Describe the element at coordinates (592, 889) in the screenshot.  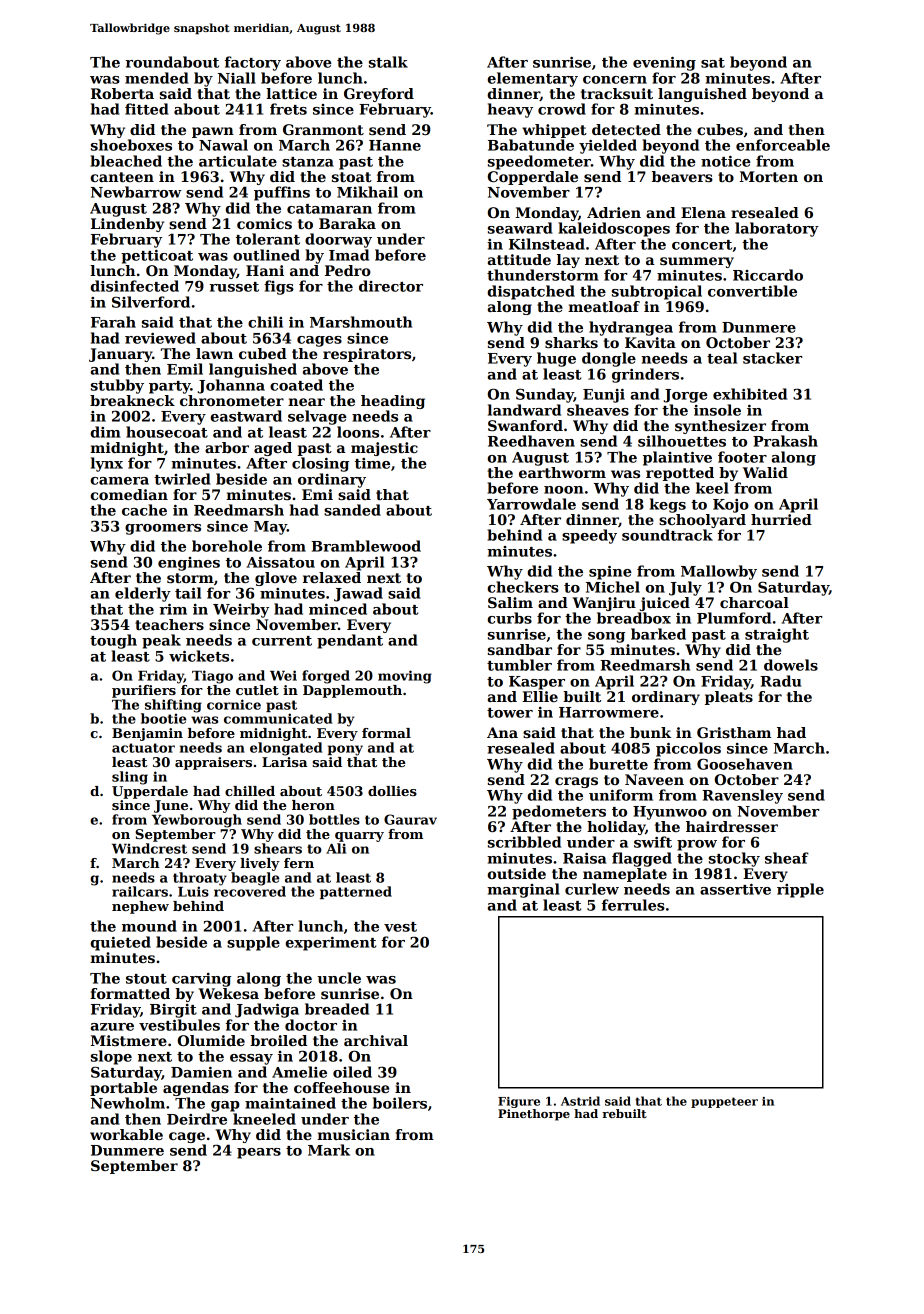
I see `curlew` at that location.
